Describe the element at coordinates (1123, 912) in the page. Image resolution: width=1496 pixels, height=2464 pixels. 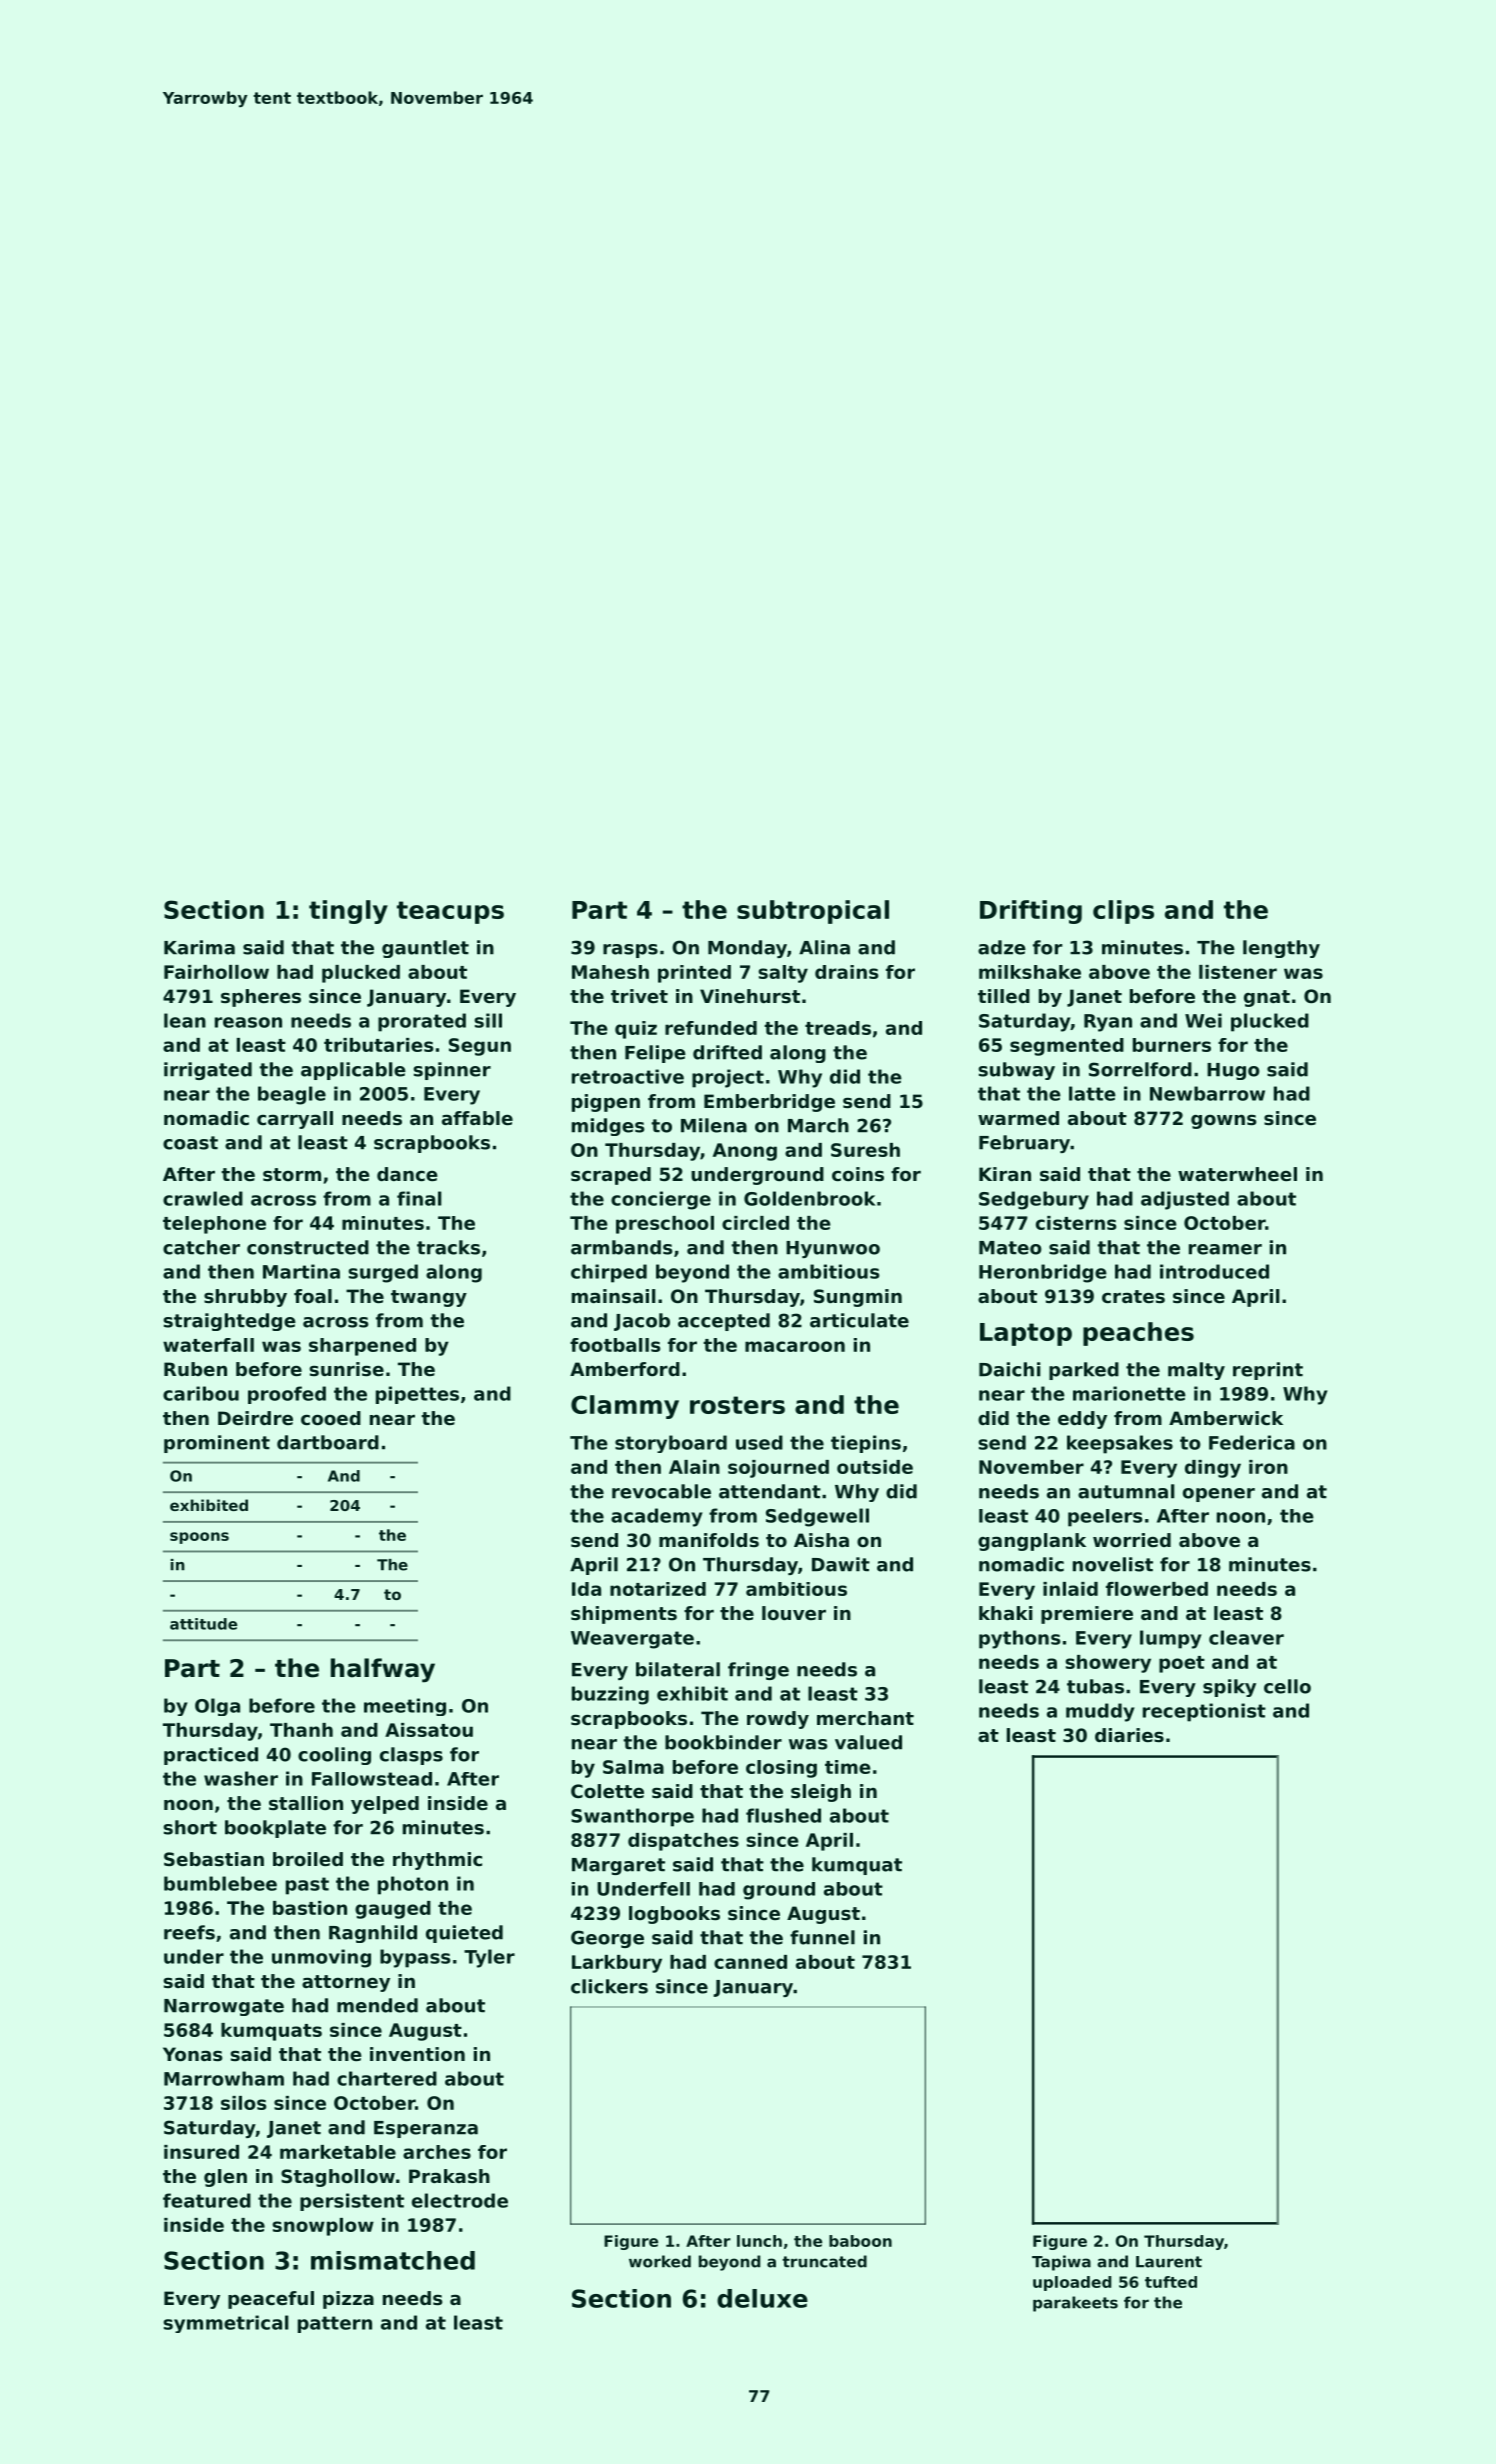
I see `clips` at that location.
